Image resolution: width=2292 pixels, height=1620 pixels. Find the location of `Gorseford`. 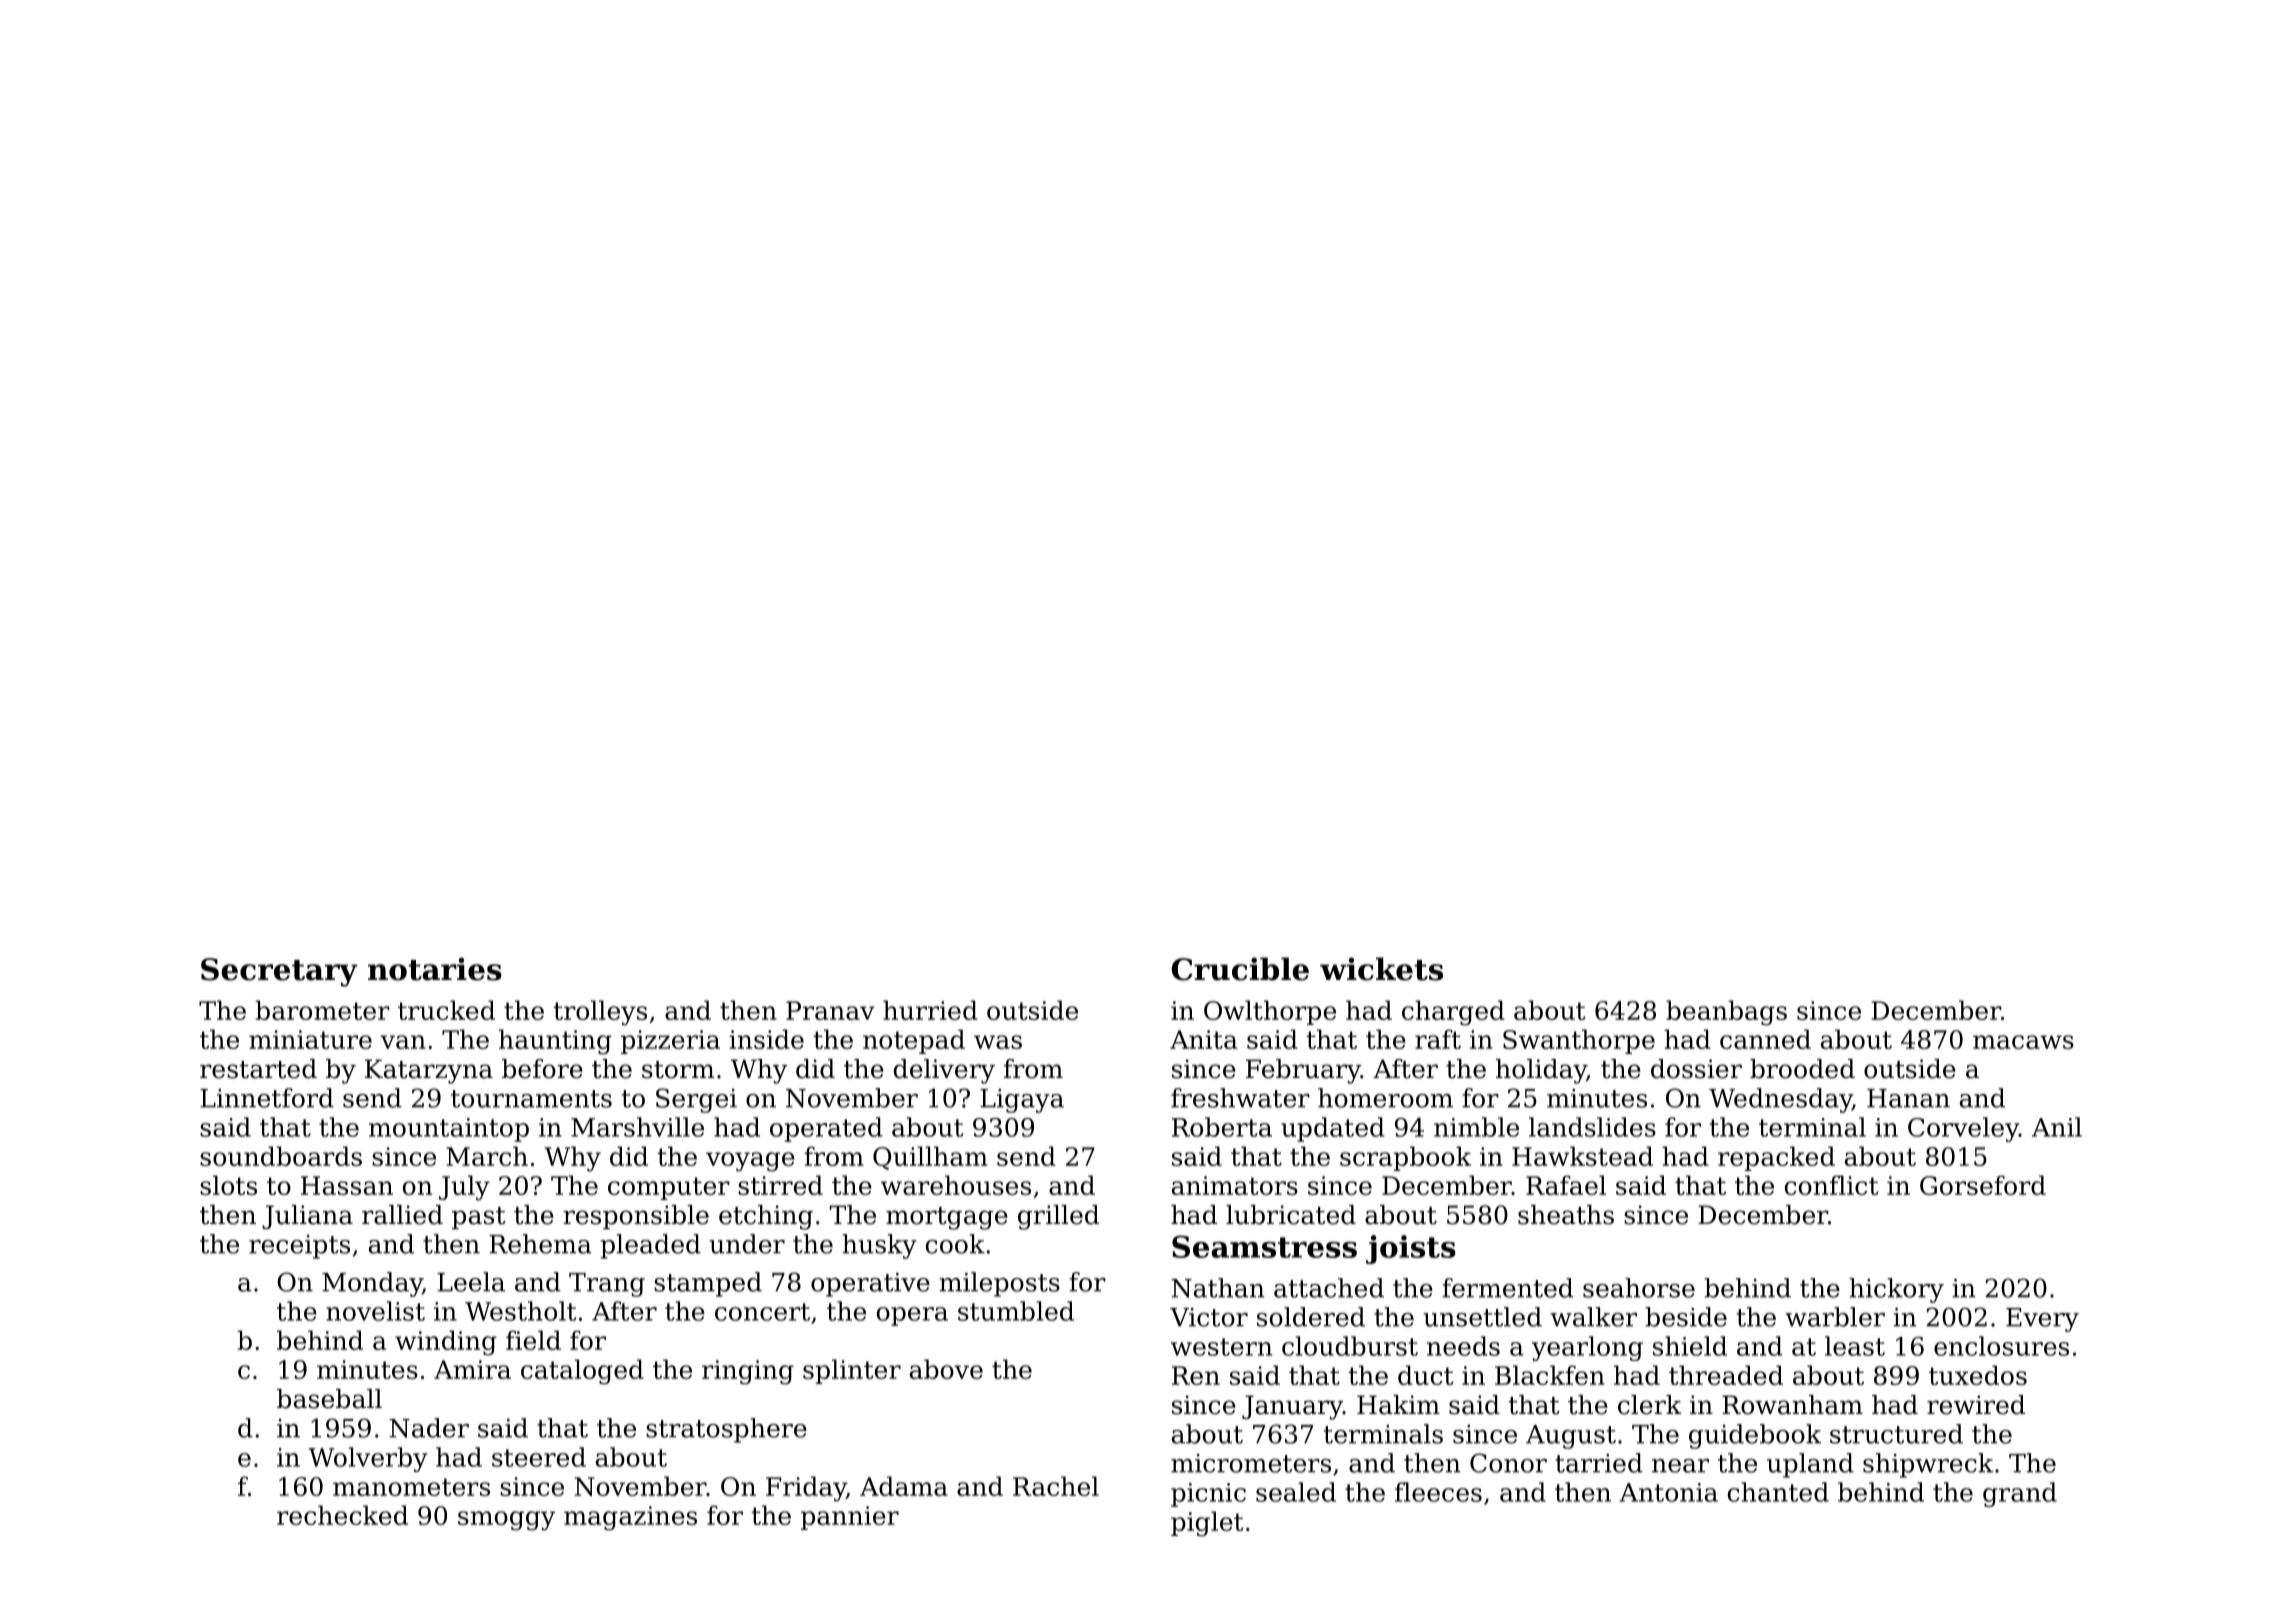

Gorseford is located at coordinates (1983, 1185).
